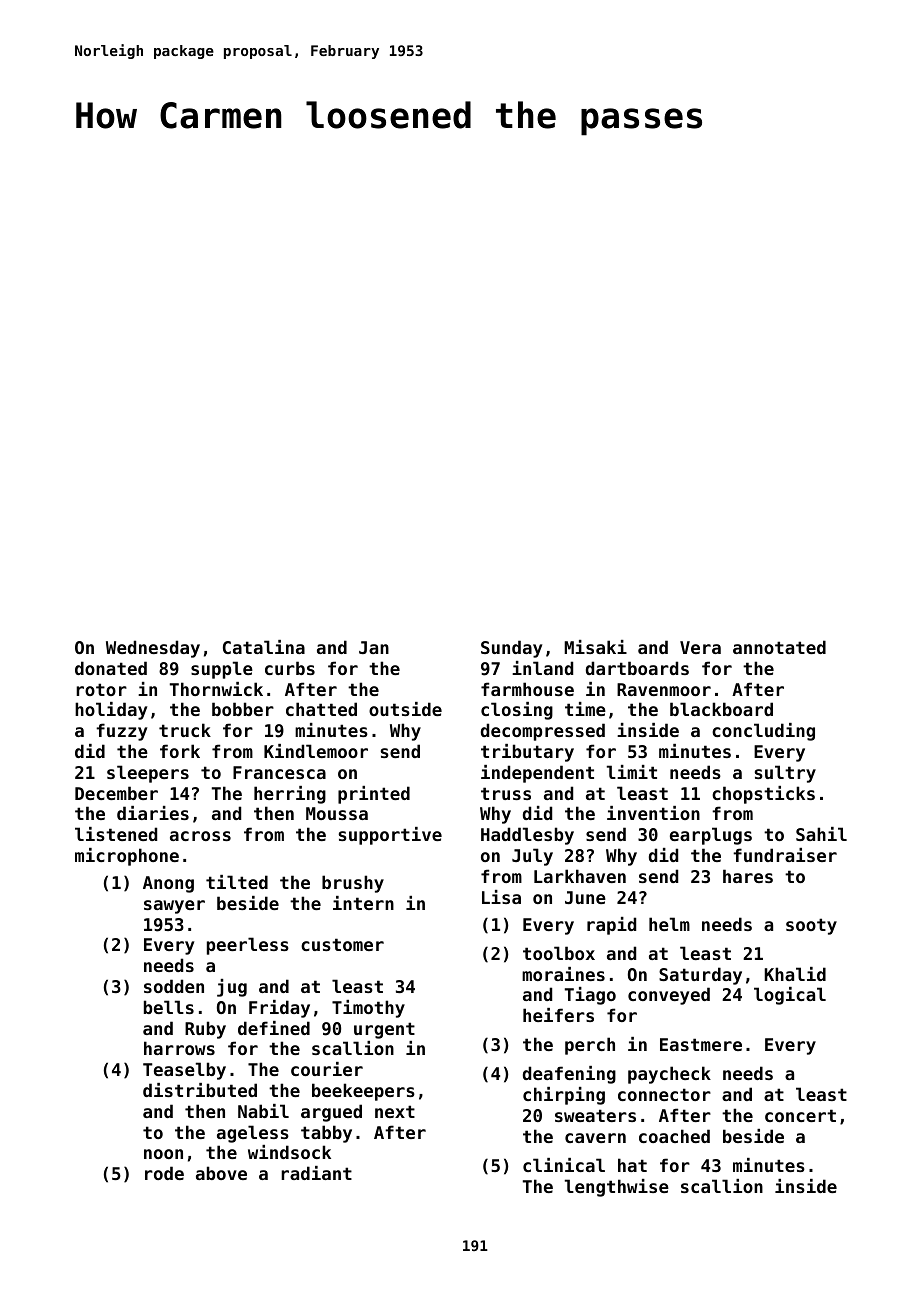 Image resolution: width=924 pixels, height=1308 pixels. Describe the element at coordinates (127, 857) in the screenshot. I see `microphone` at that location.
